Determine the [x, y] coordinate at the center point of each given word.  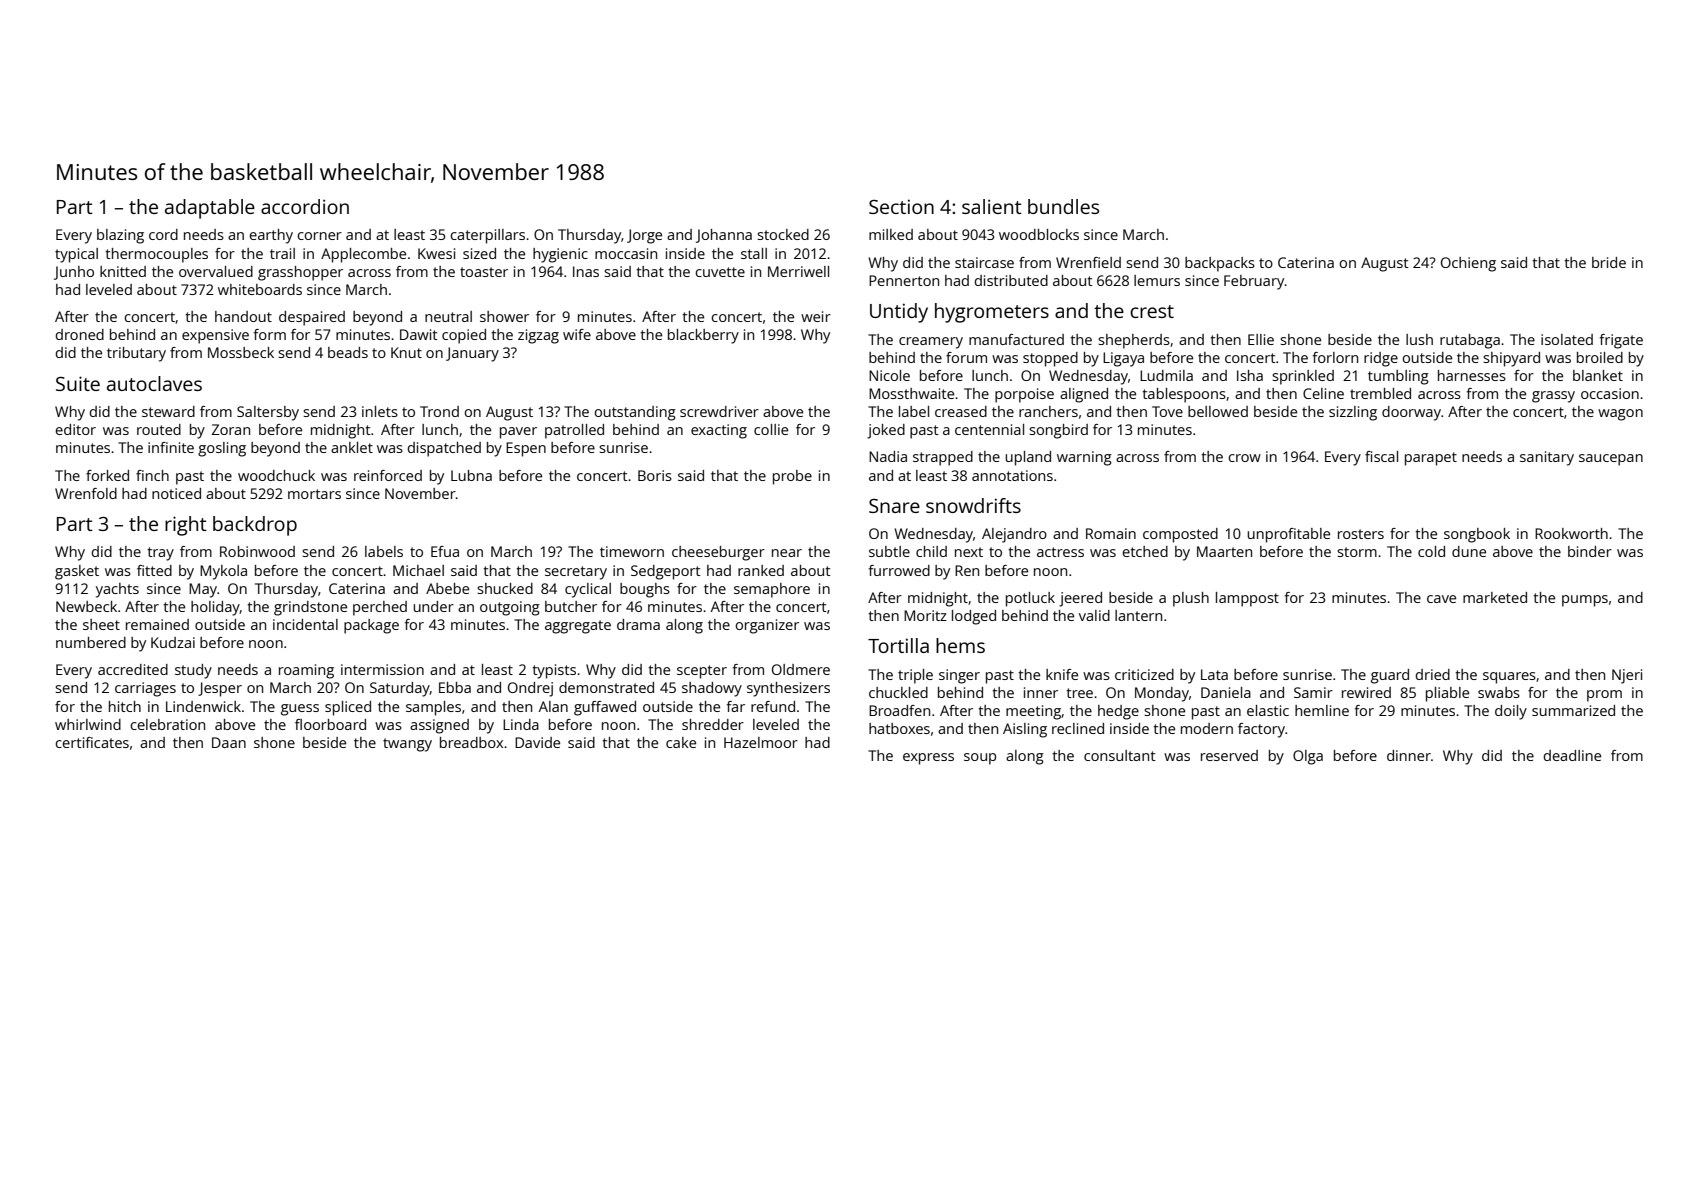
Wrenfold [86, 493]
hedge [1118, 712]
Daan [229, 742]
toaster [484, 272]
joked [886, 431]
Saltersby [268, 413]
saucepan [1611, 460]
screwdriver [719, 411]
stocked [783, 234]
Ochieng [1468, 264]
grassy [1553, 397]
